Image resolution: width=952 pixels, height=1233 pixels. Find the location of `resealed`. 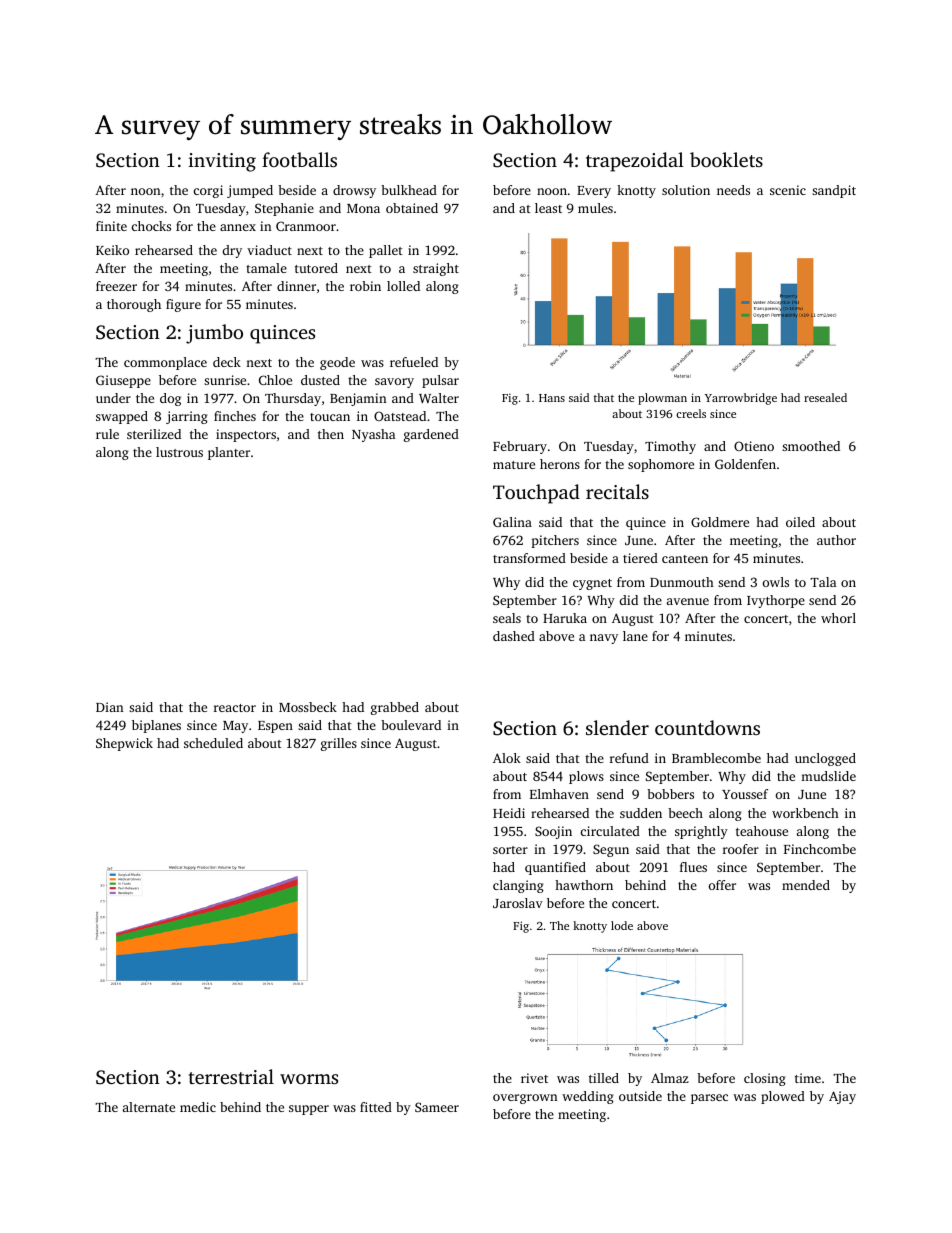

resealed is located at coordinates (825, 397).
